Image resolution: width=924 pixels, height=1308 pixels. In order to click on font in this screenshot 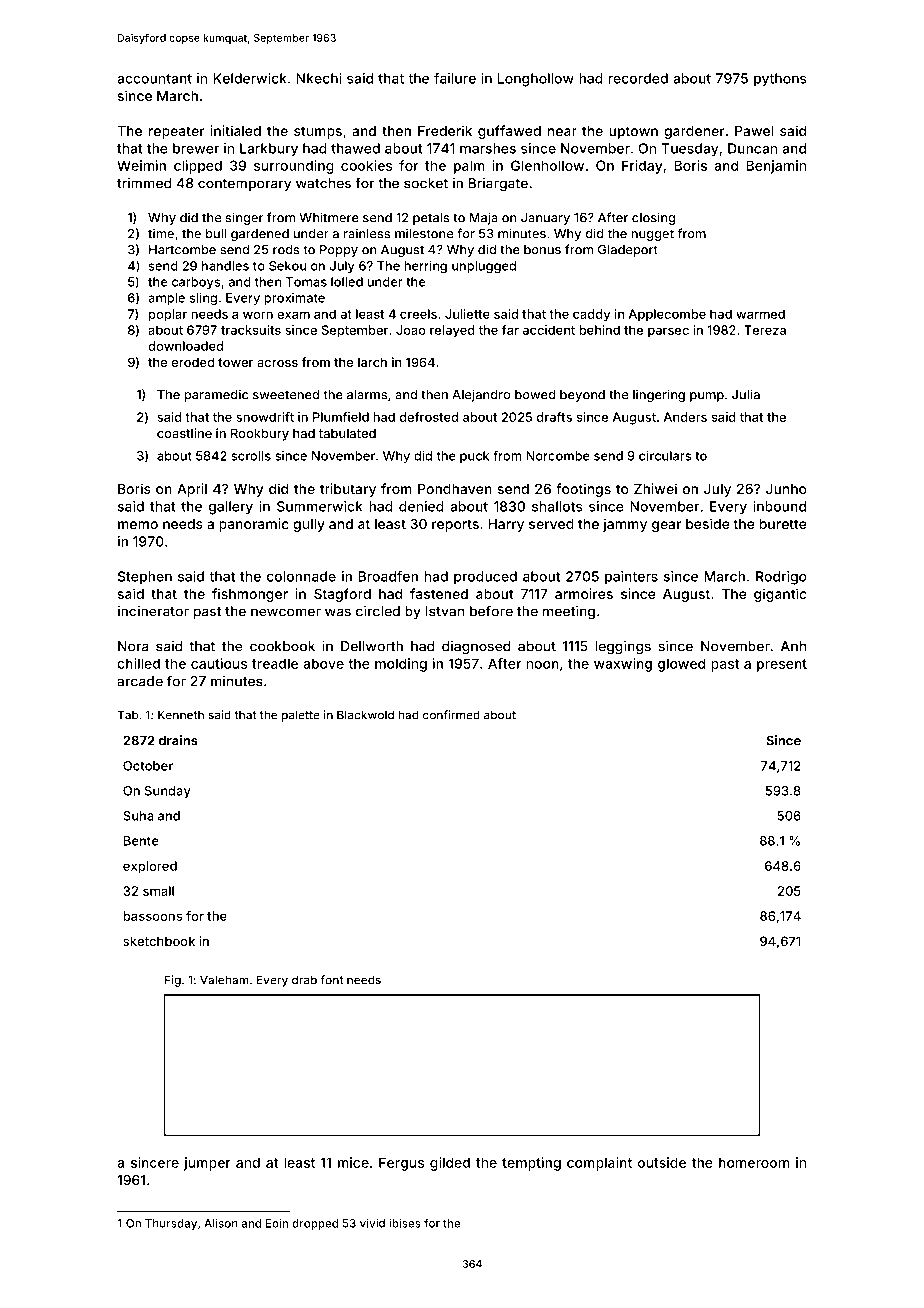, I will do `click(331, 980)`.
